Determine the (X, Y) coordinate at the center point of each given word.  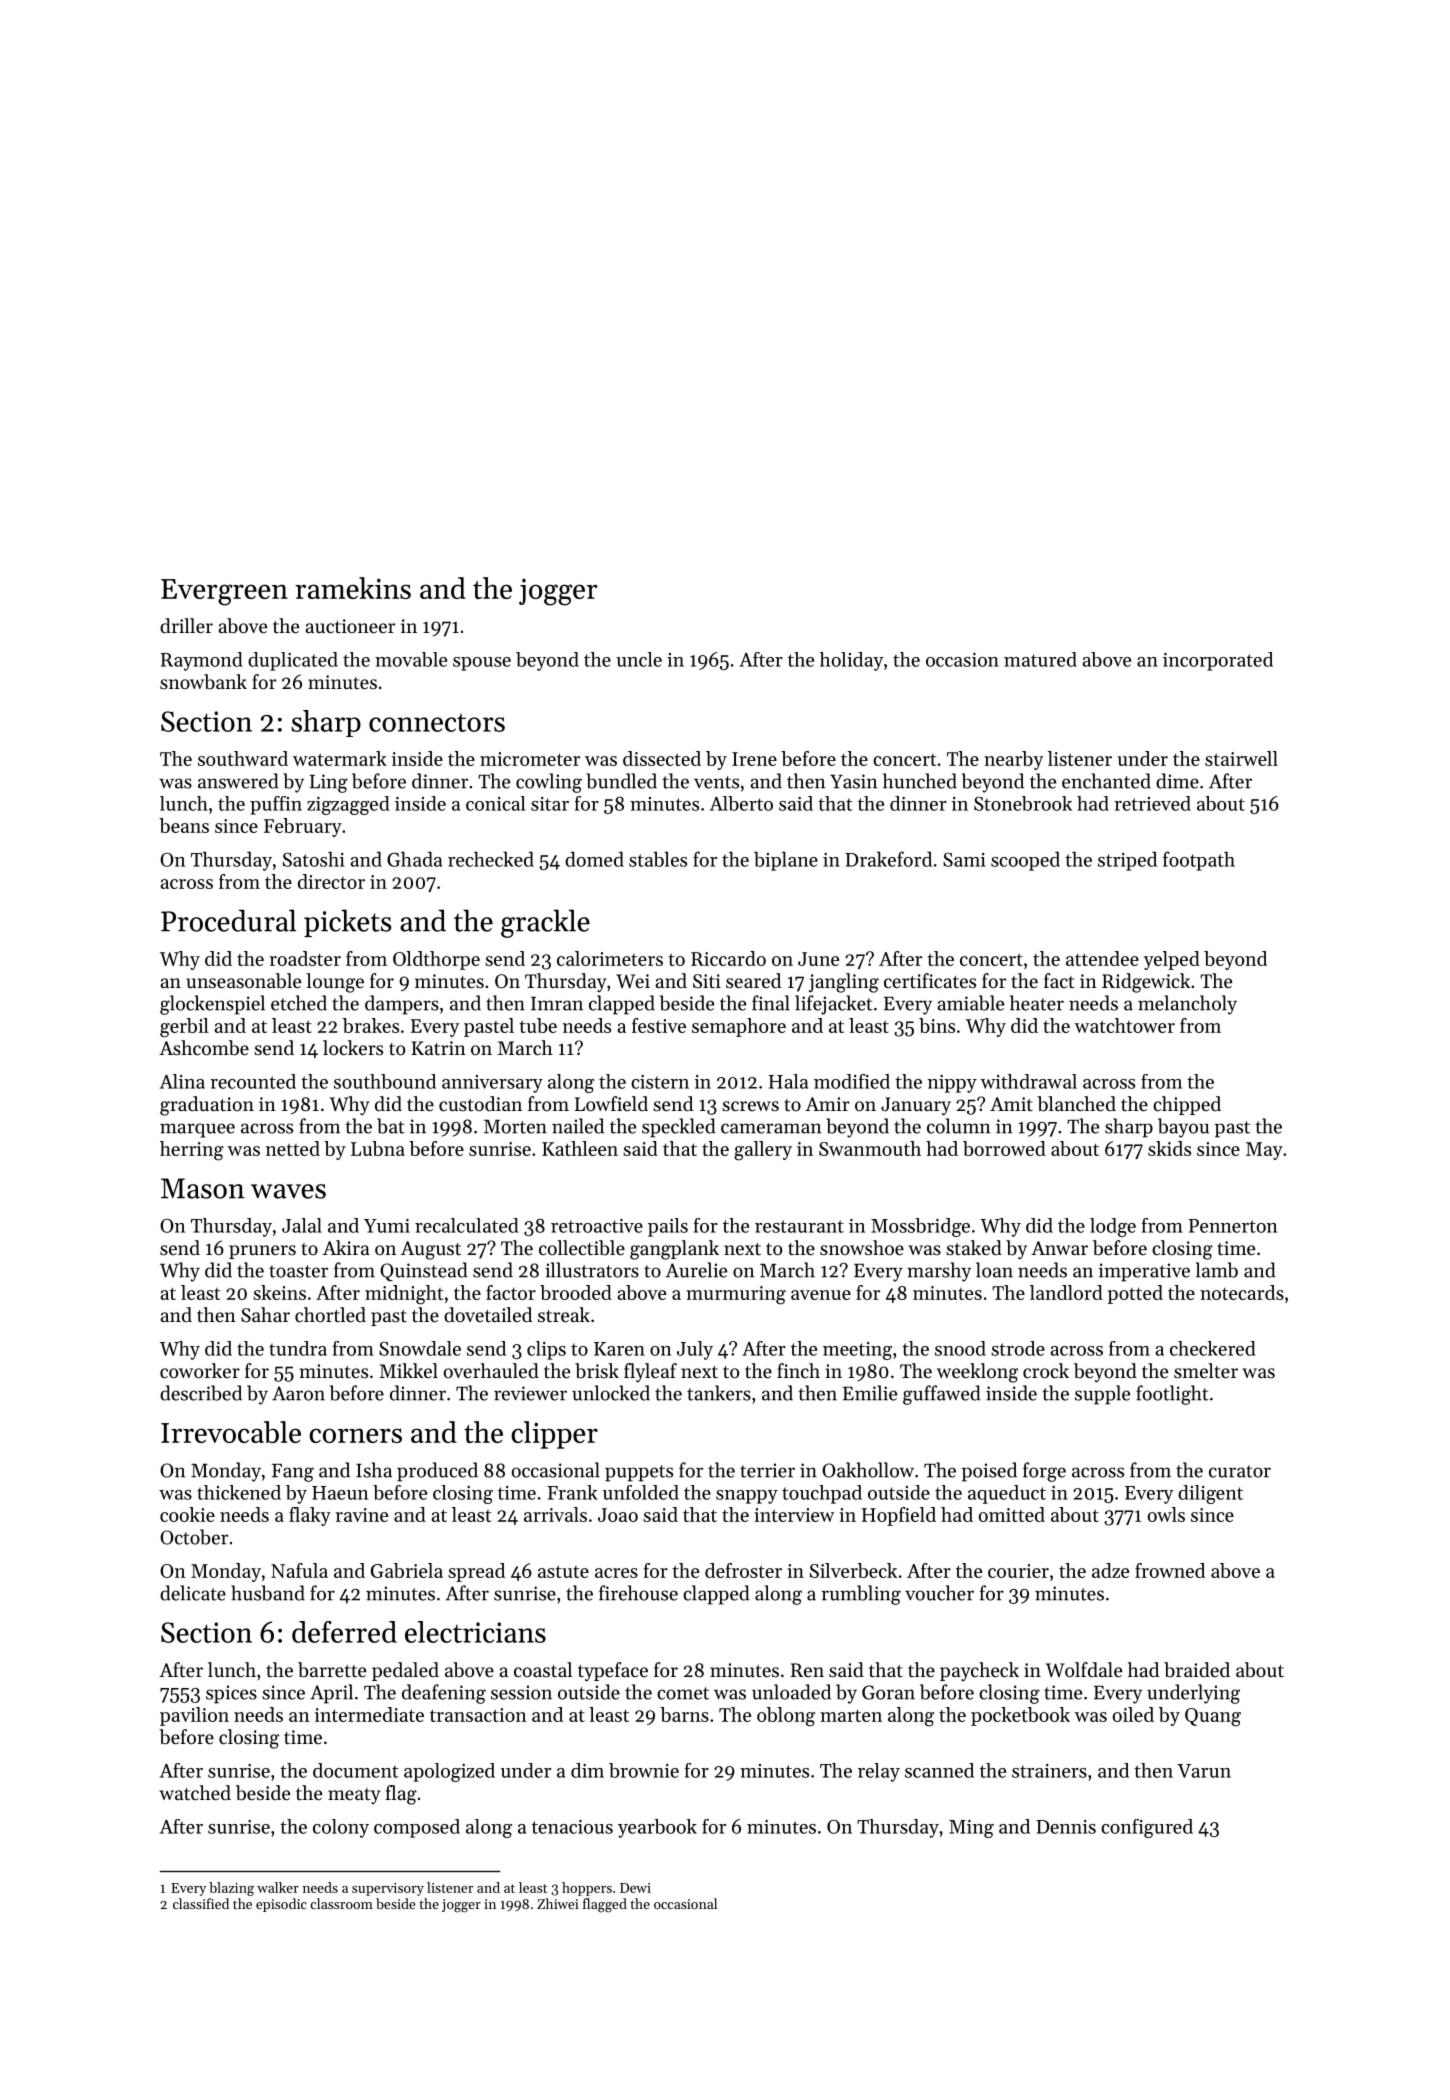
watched (195, 1793)
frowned (1170, 1570)
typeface (613, 1671)
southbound (385, 1081)
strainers (1049, 1771)
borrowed (1004, 1148)
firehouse (638, 1593)
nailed (578, 1126)
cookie (187, 1514)
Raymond (202, 661)
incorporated (1218, 661)
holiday (851, 661)
